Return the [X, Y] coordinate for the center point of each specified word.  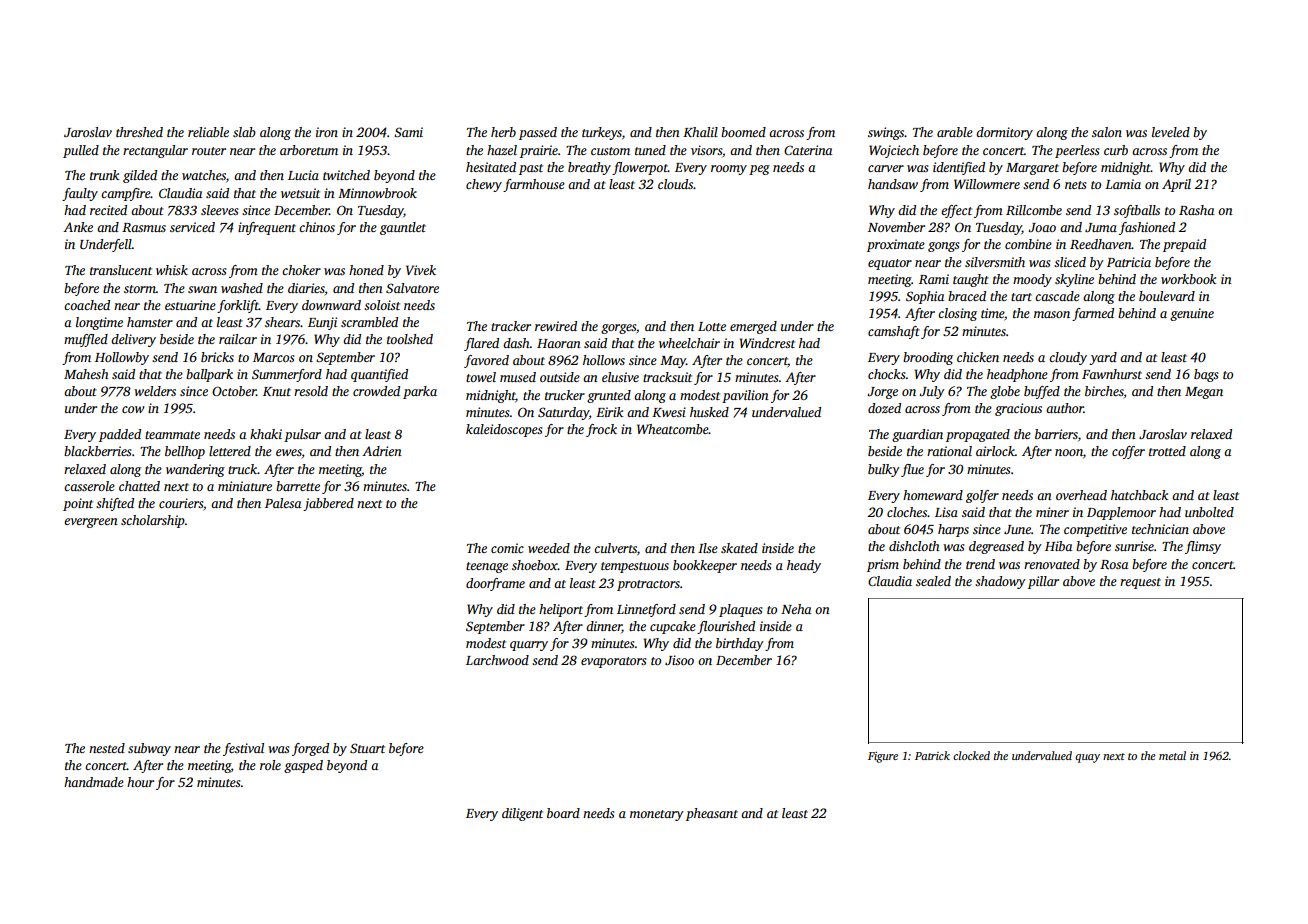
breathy [589, 168]
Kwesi [669, 412]
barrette [298, 486]
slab [244, 132]
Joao [1042, 227]
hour [140, 782]
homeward [933, 495]
